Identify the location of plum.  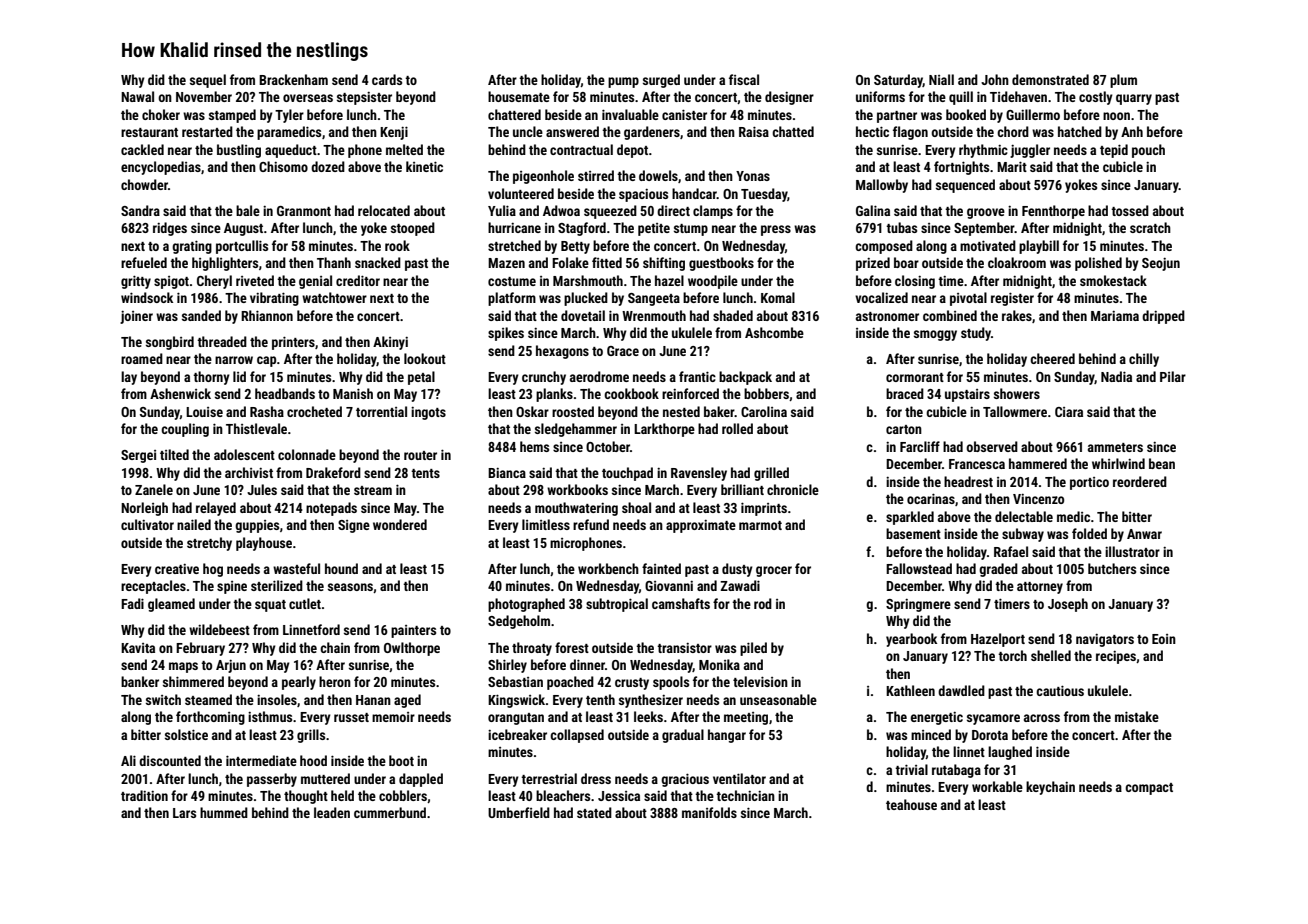
(1123, 81).
